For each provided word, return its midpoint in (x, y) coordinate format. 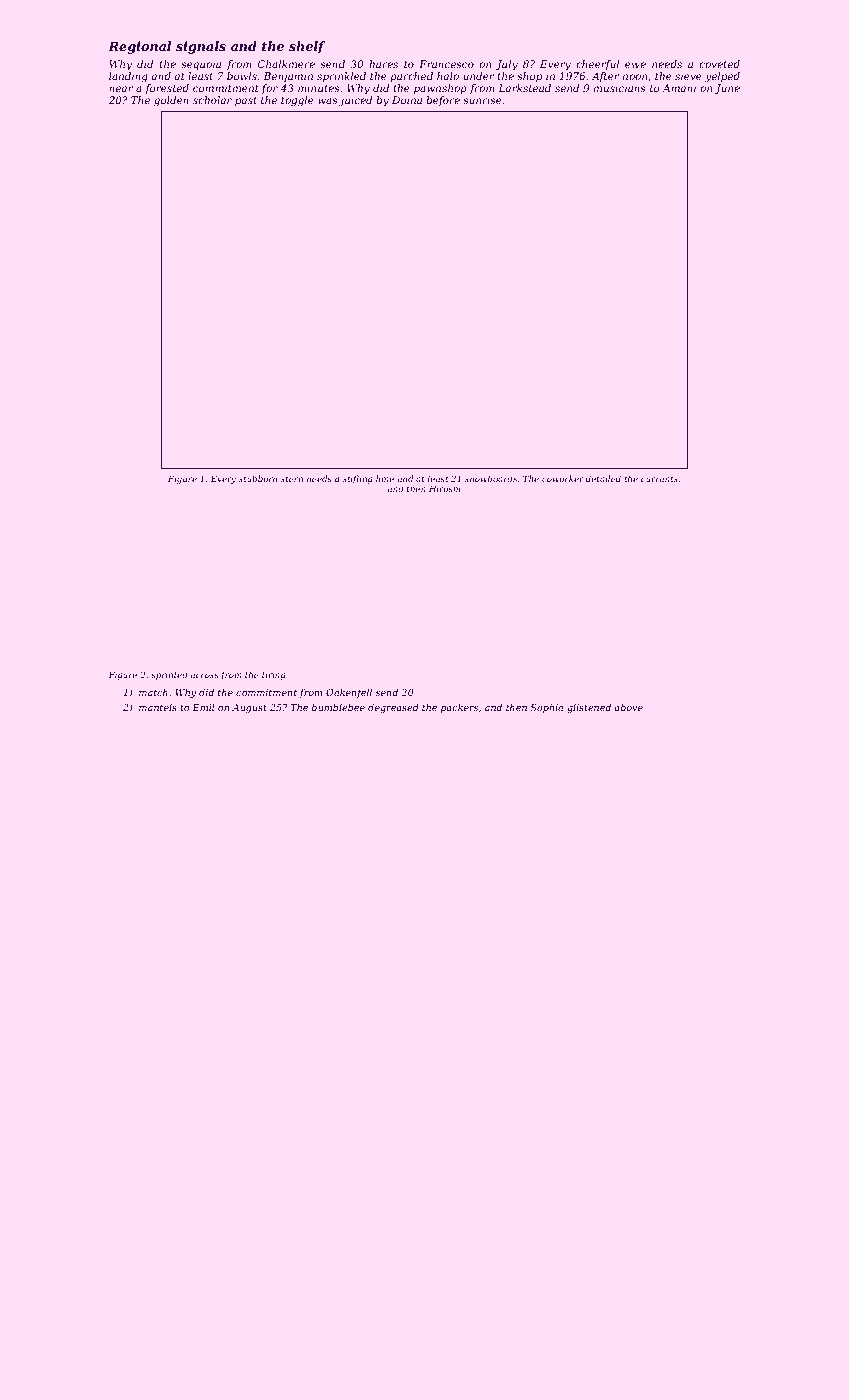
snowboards (491, 478)
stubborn (258, 478)
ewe (635, 65)
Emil (204, 707)
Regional (139, 47)
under (478, 76)
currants (659, 479)
